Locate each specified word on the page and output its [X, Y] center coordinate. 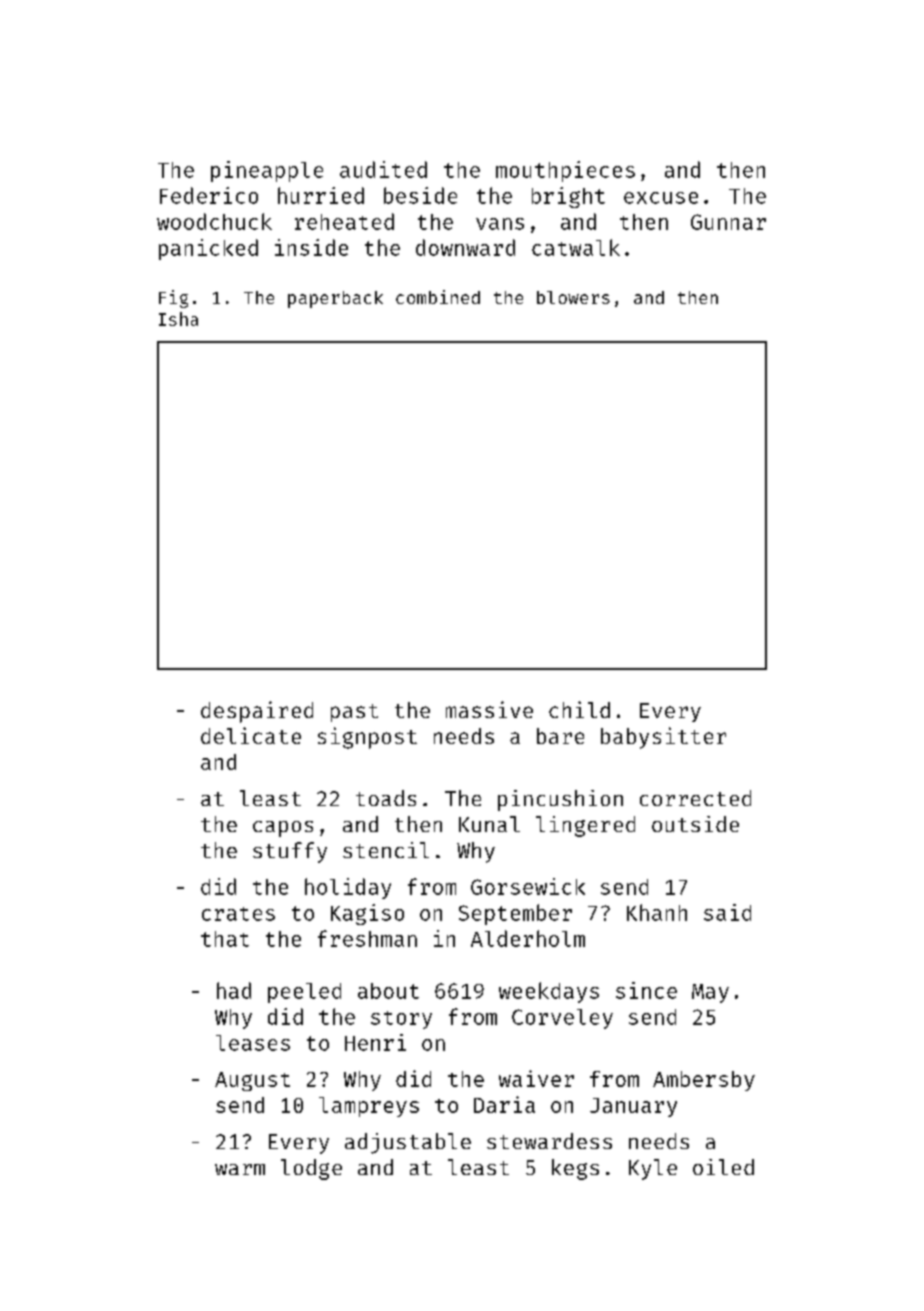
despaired [257, 712]
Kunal [489, 824]
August [252, 1081]
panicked [208, 249]
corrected [695, 798]
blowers [573, 297]
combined [438, 297]
